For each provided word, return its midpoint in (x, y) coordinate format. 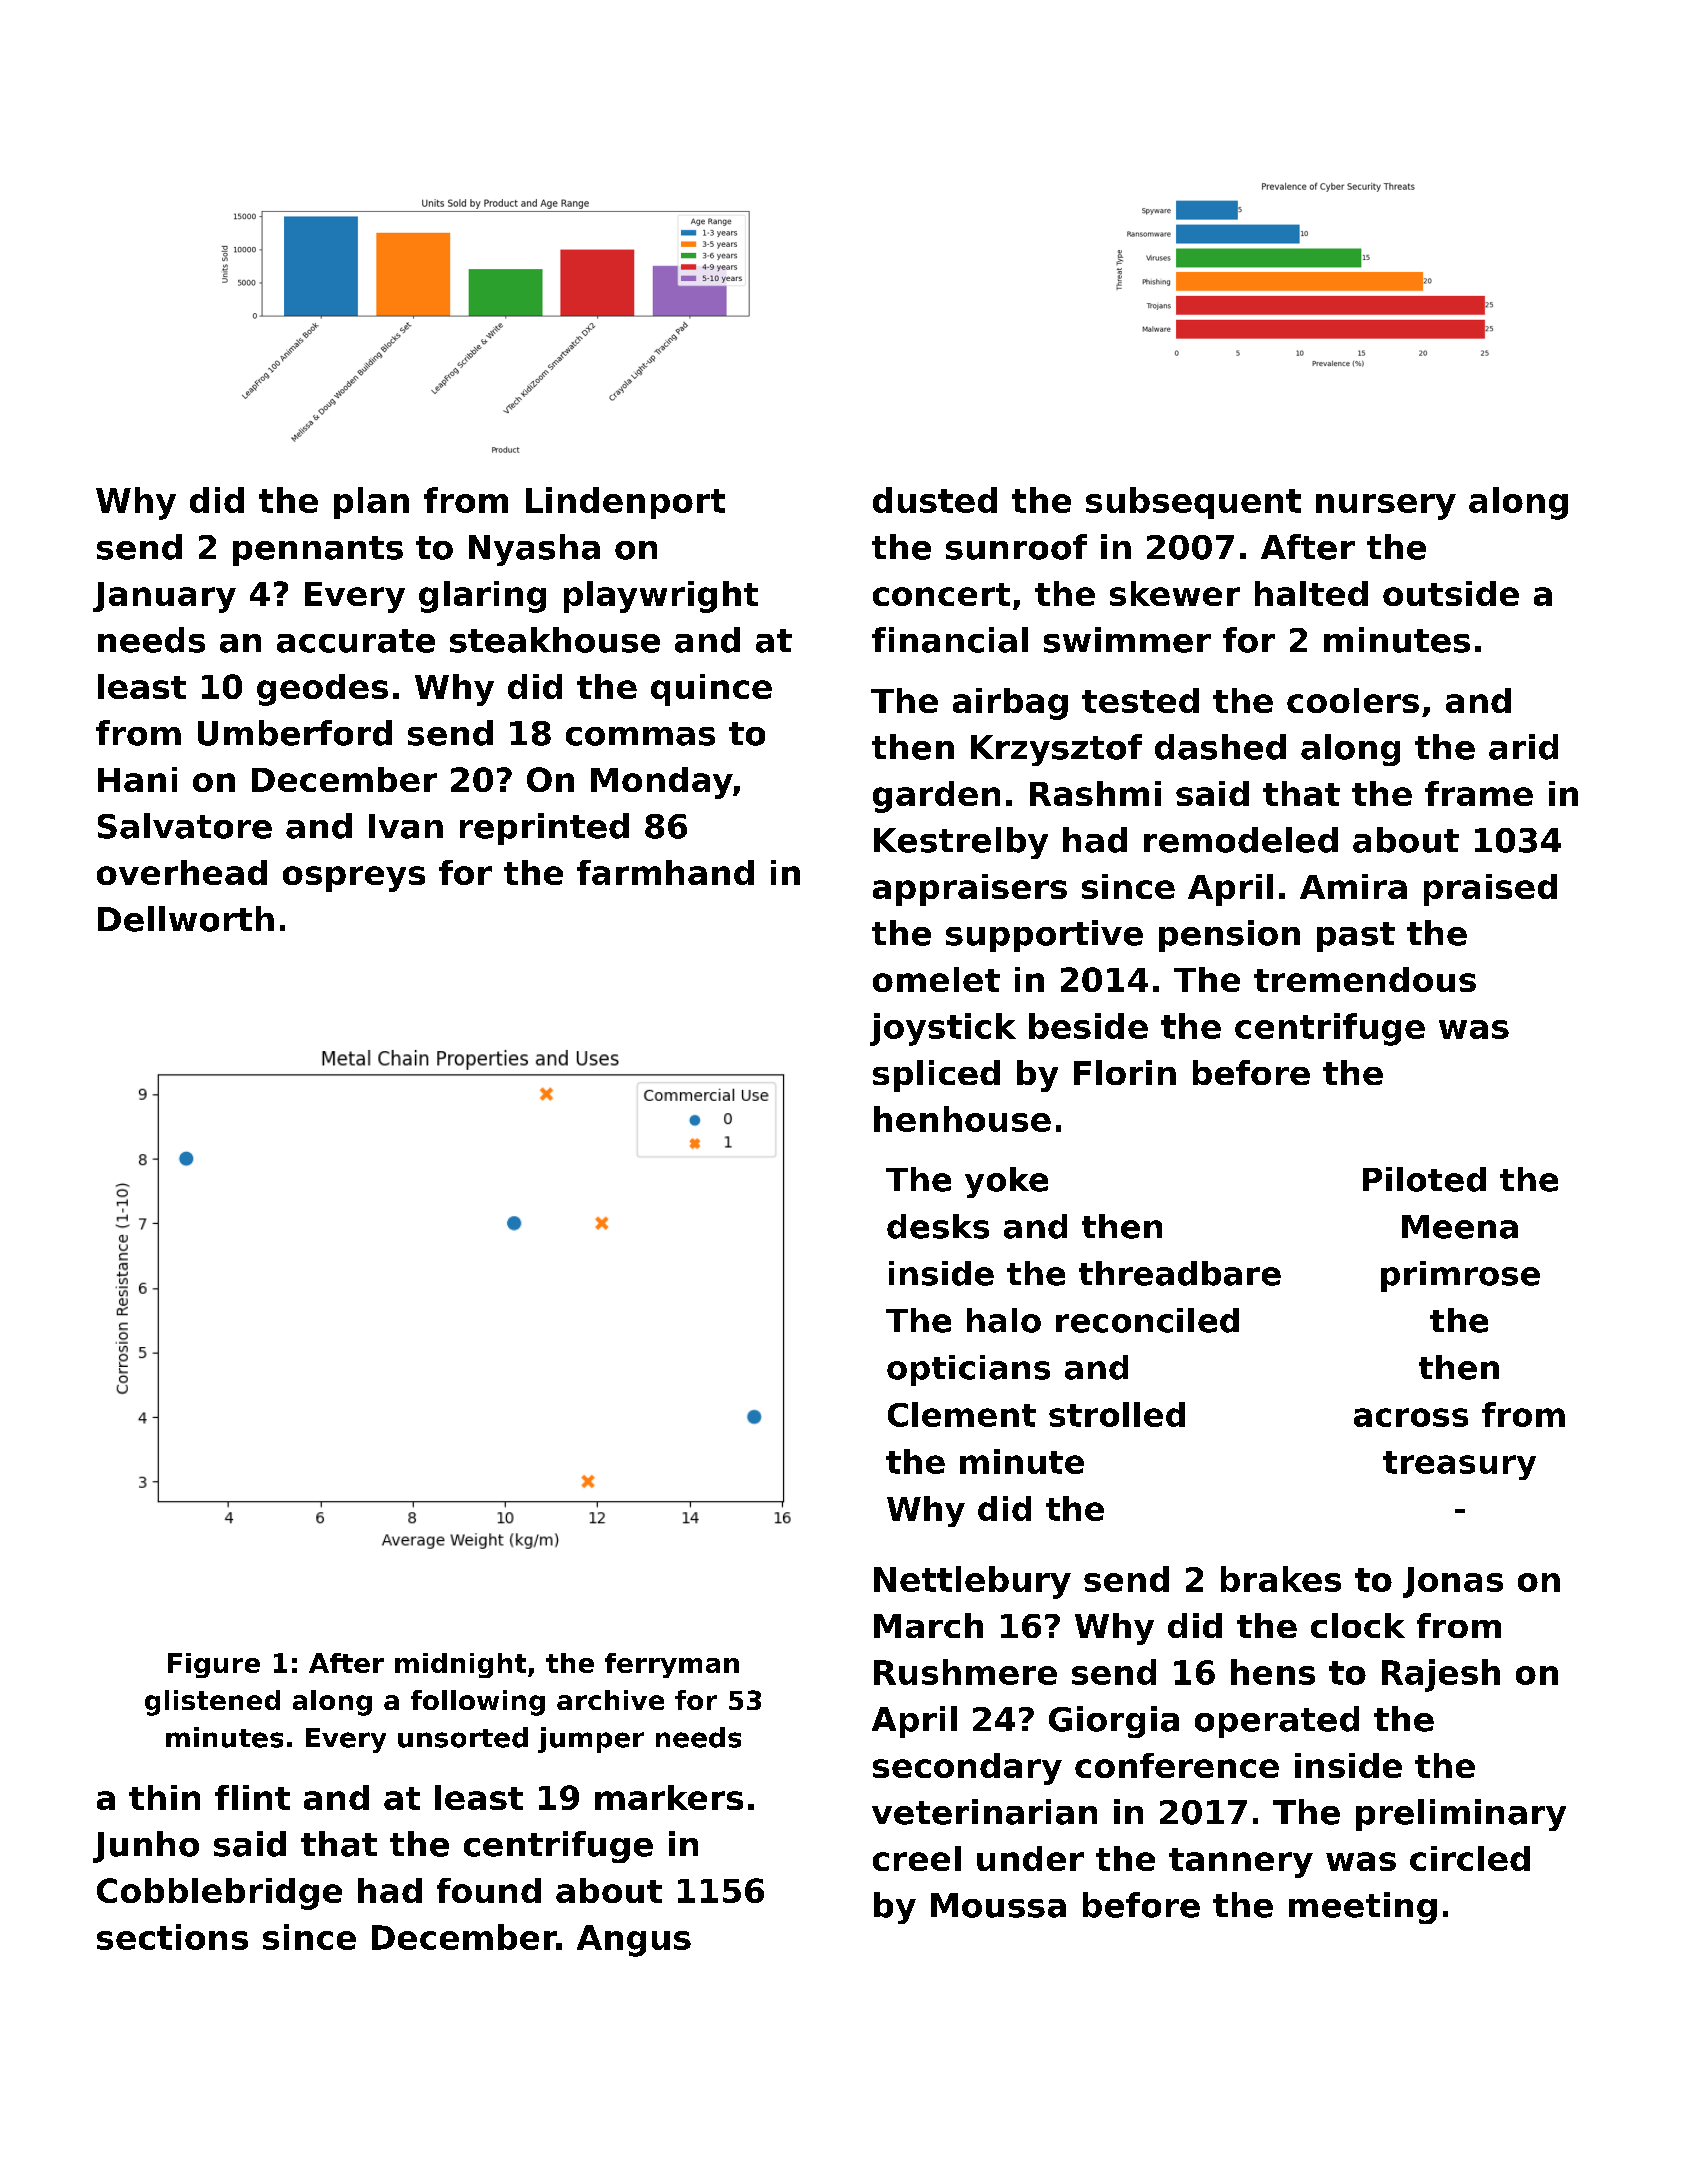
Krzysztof (1056, 750)
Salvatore (185, 826)
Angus (634, 1941)
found (489, 1890)
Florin (1125, 1072)
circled (1470, 1858)
